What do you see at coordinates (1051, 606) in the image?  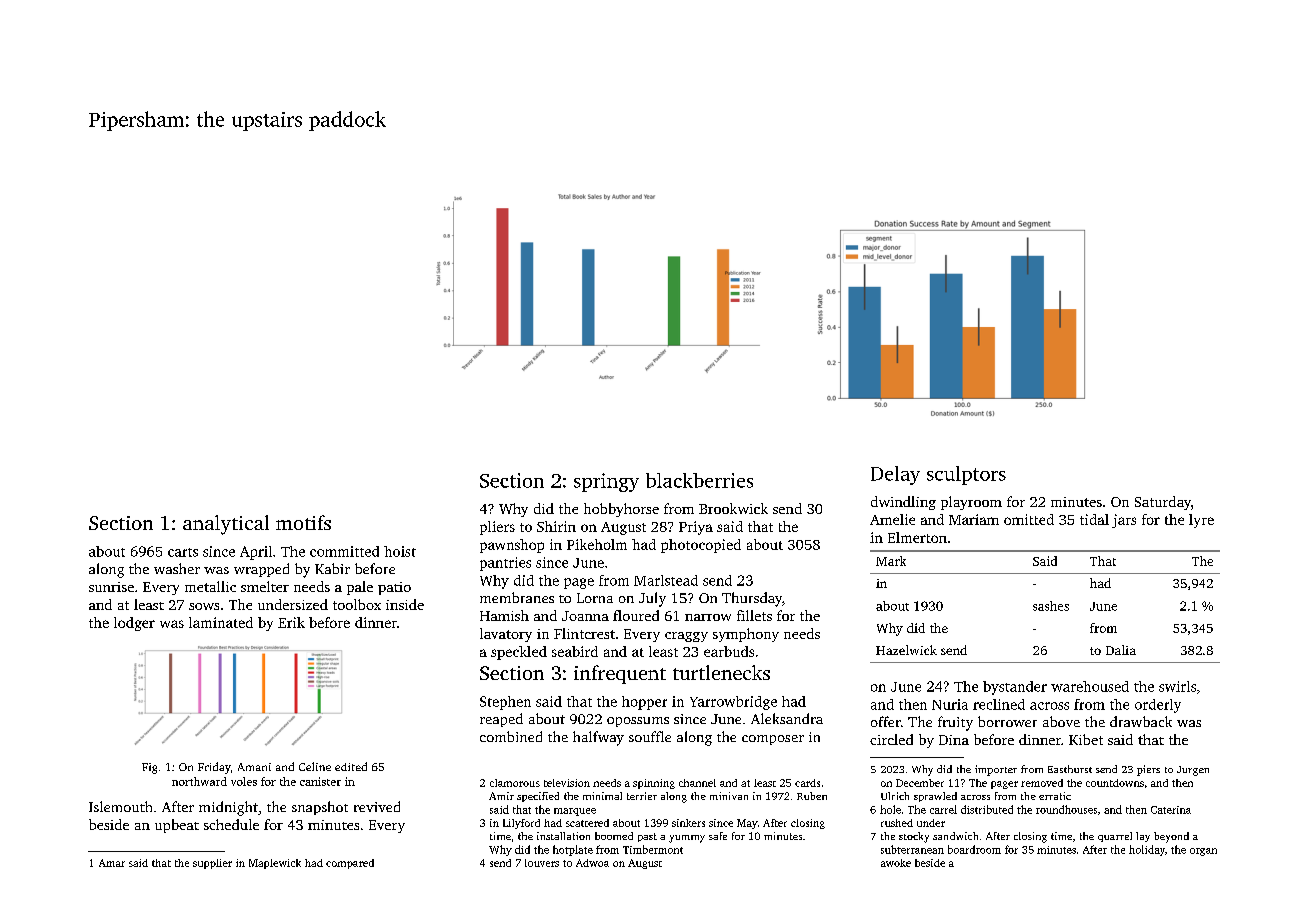 I see `sashes` at bounding box center [1051, 606].
